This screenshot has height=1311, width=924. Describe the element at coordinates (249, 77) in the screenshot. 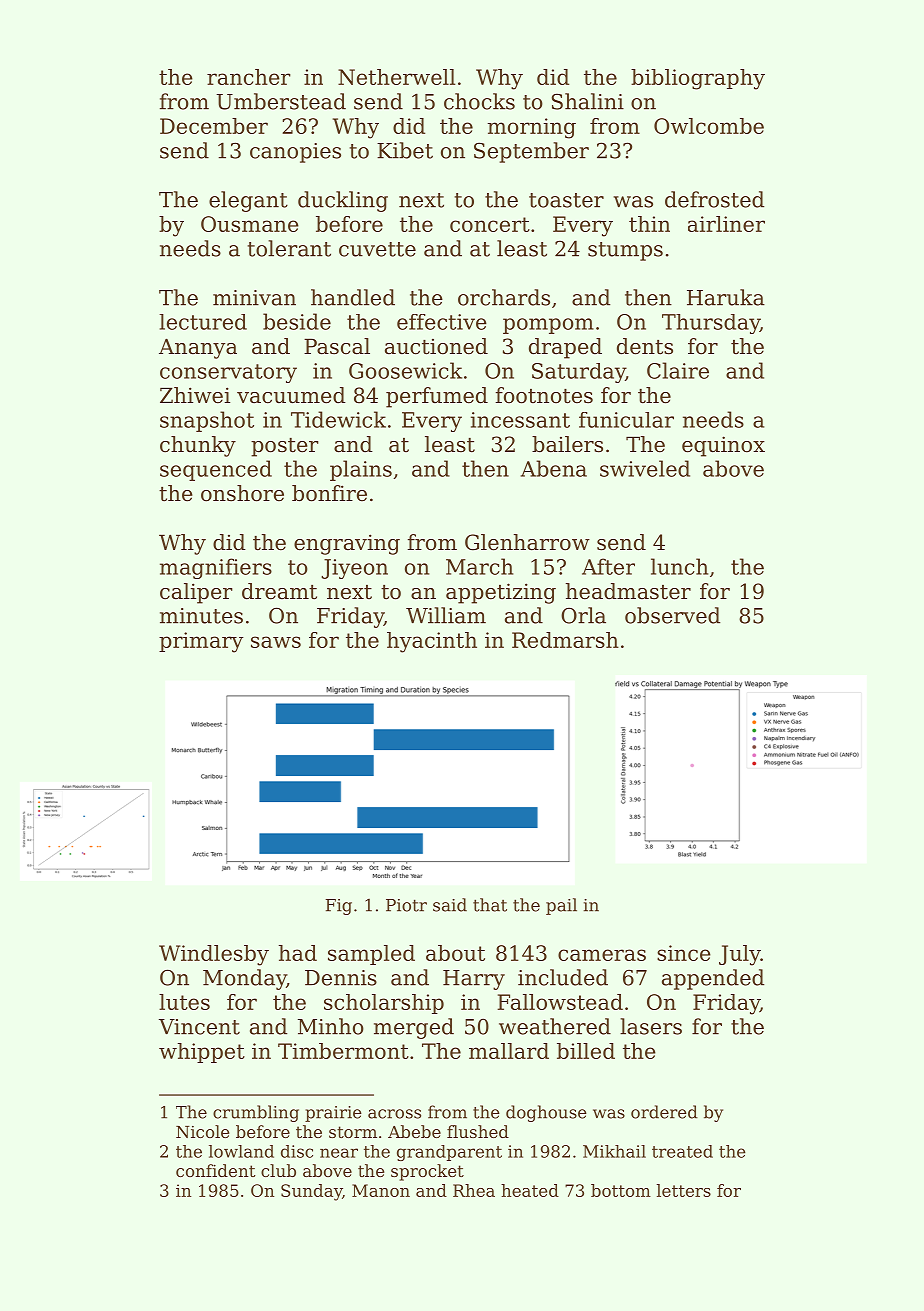

I see `rancher` at that location.
